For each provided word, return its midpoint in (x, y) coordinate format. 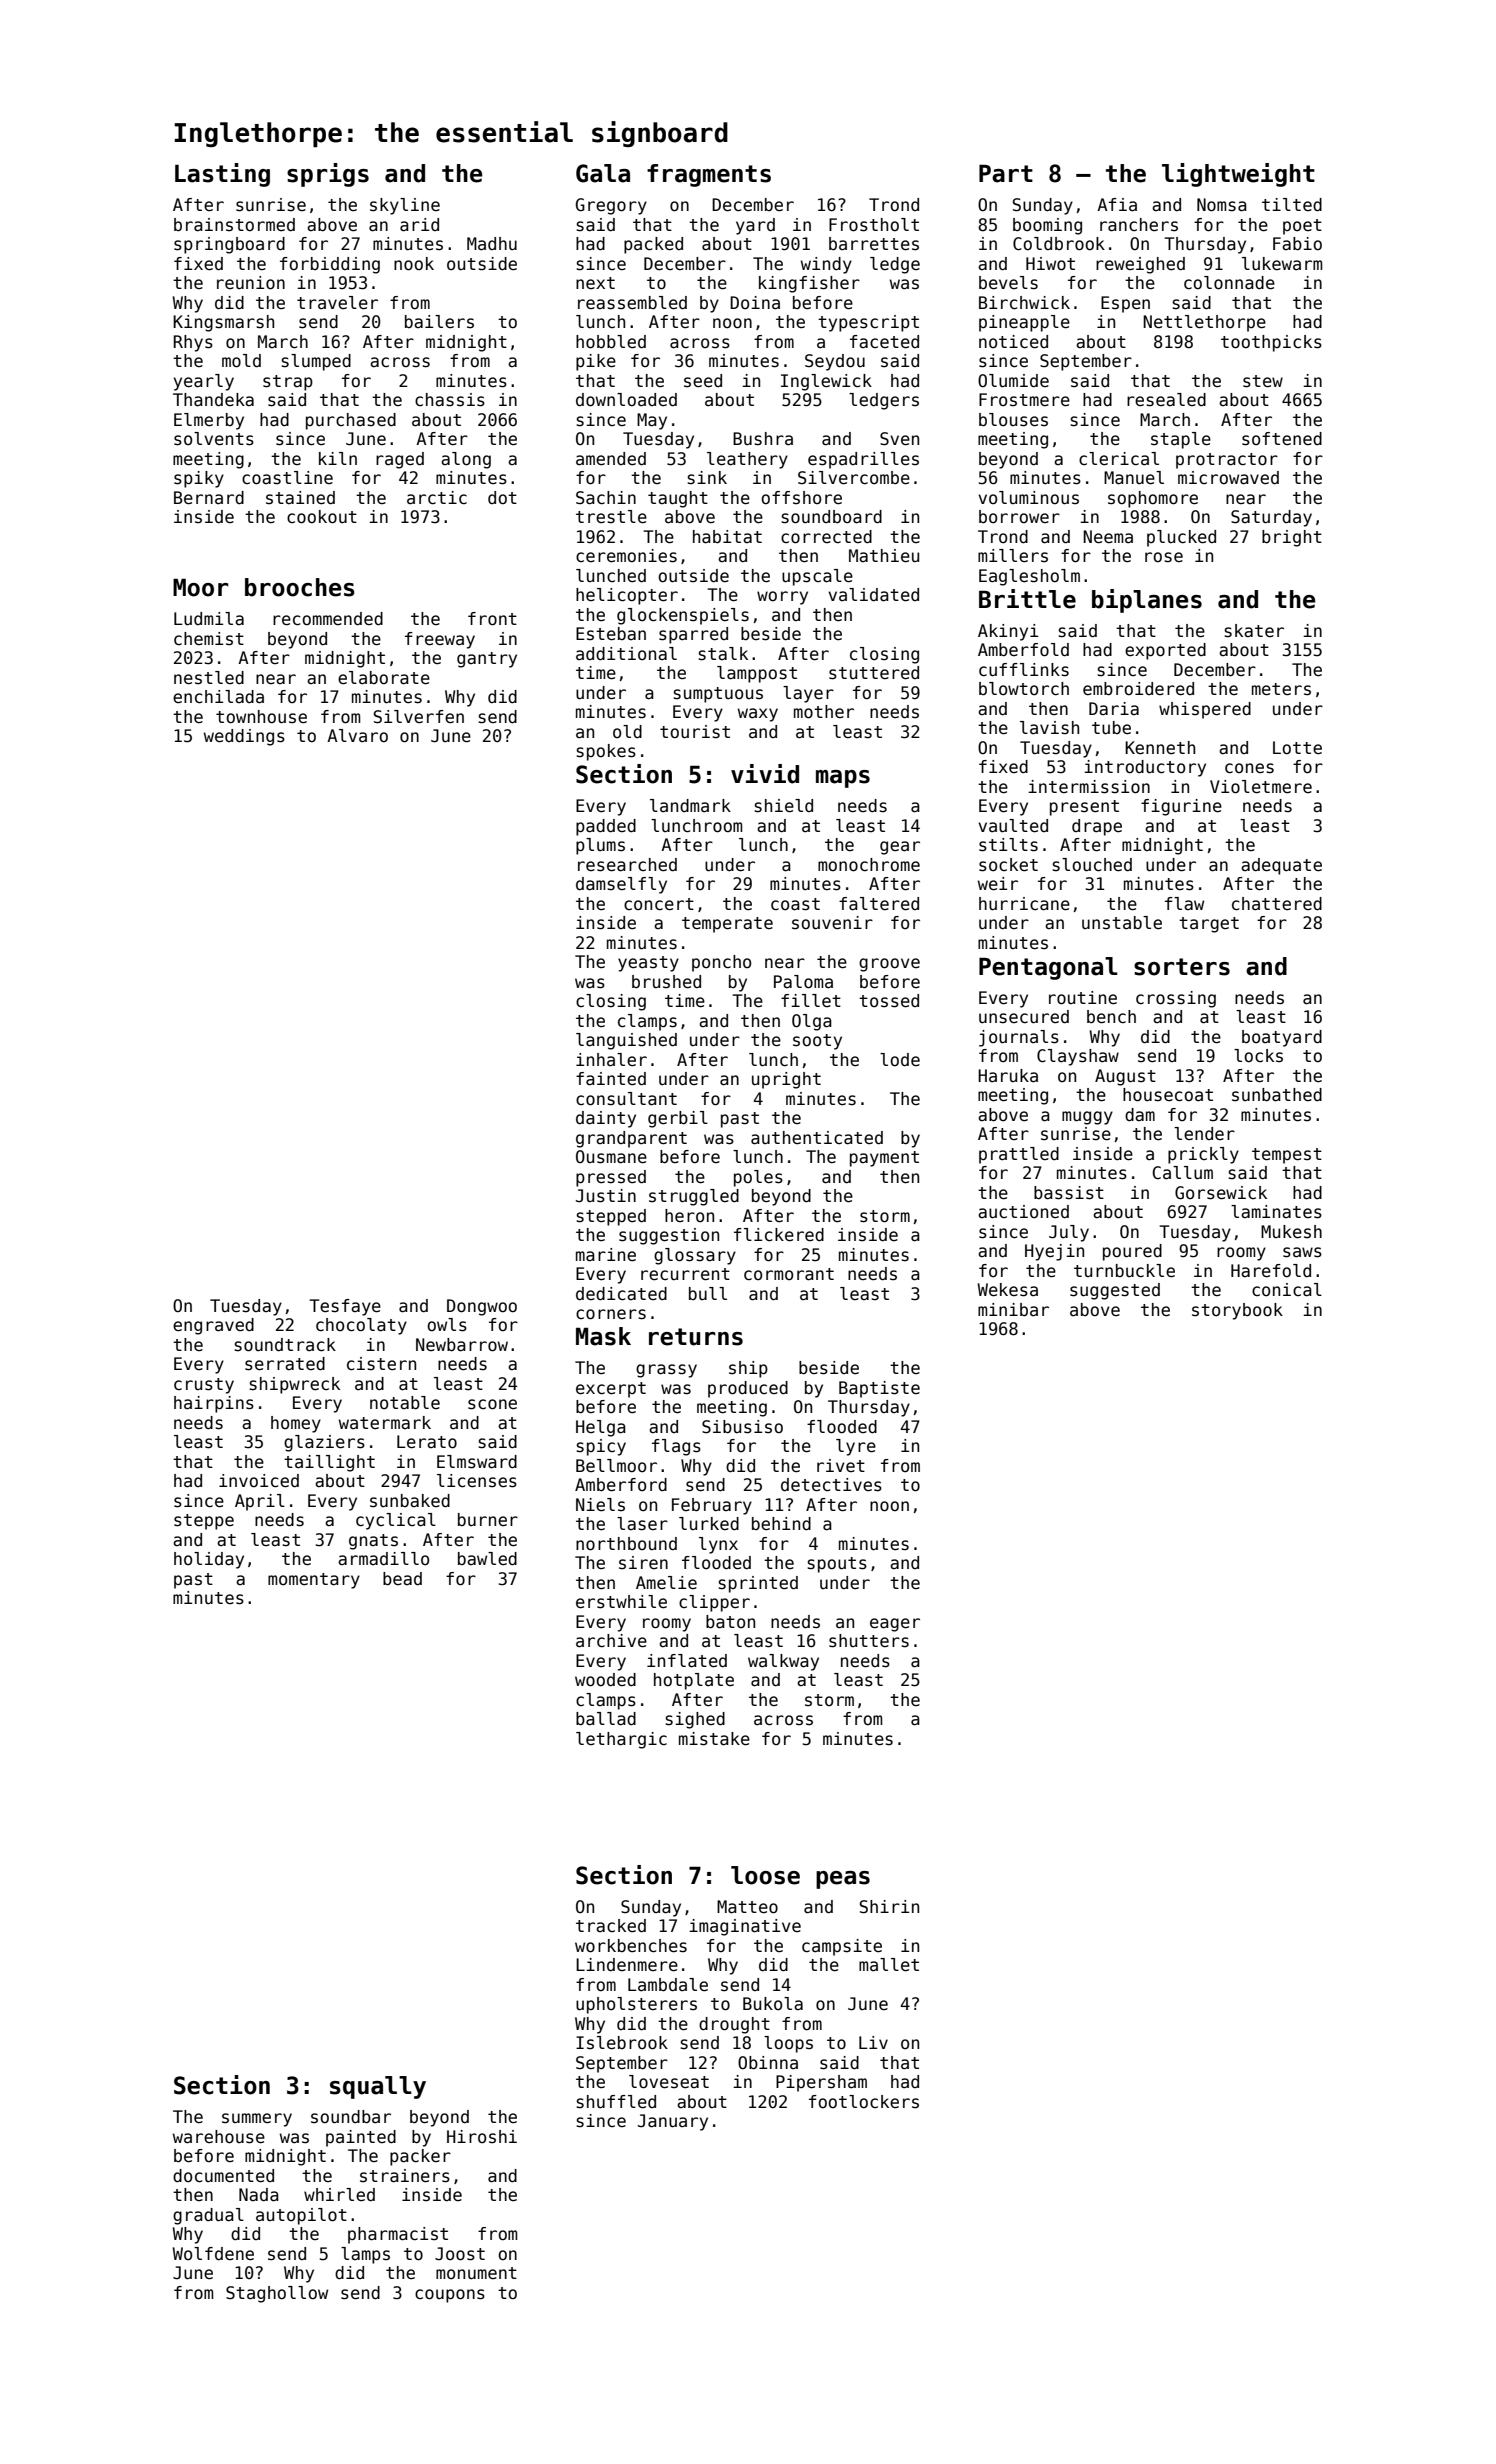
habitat (727, 537)
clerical (1119, 459)
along (466, 460)
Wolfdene (213, 2254)
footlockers (864, 2102)
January (673, 2122)
